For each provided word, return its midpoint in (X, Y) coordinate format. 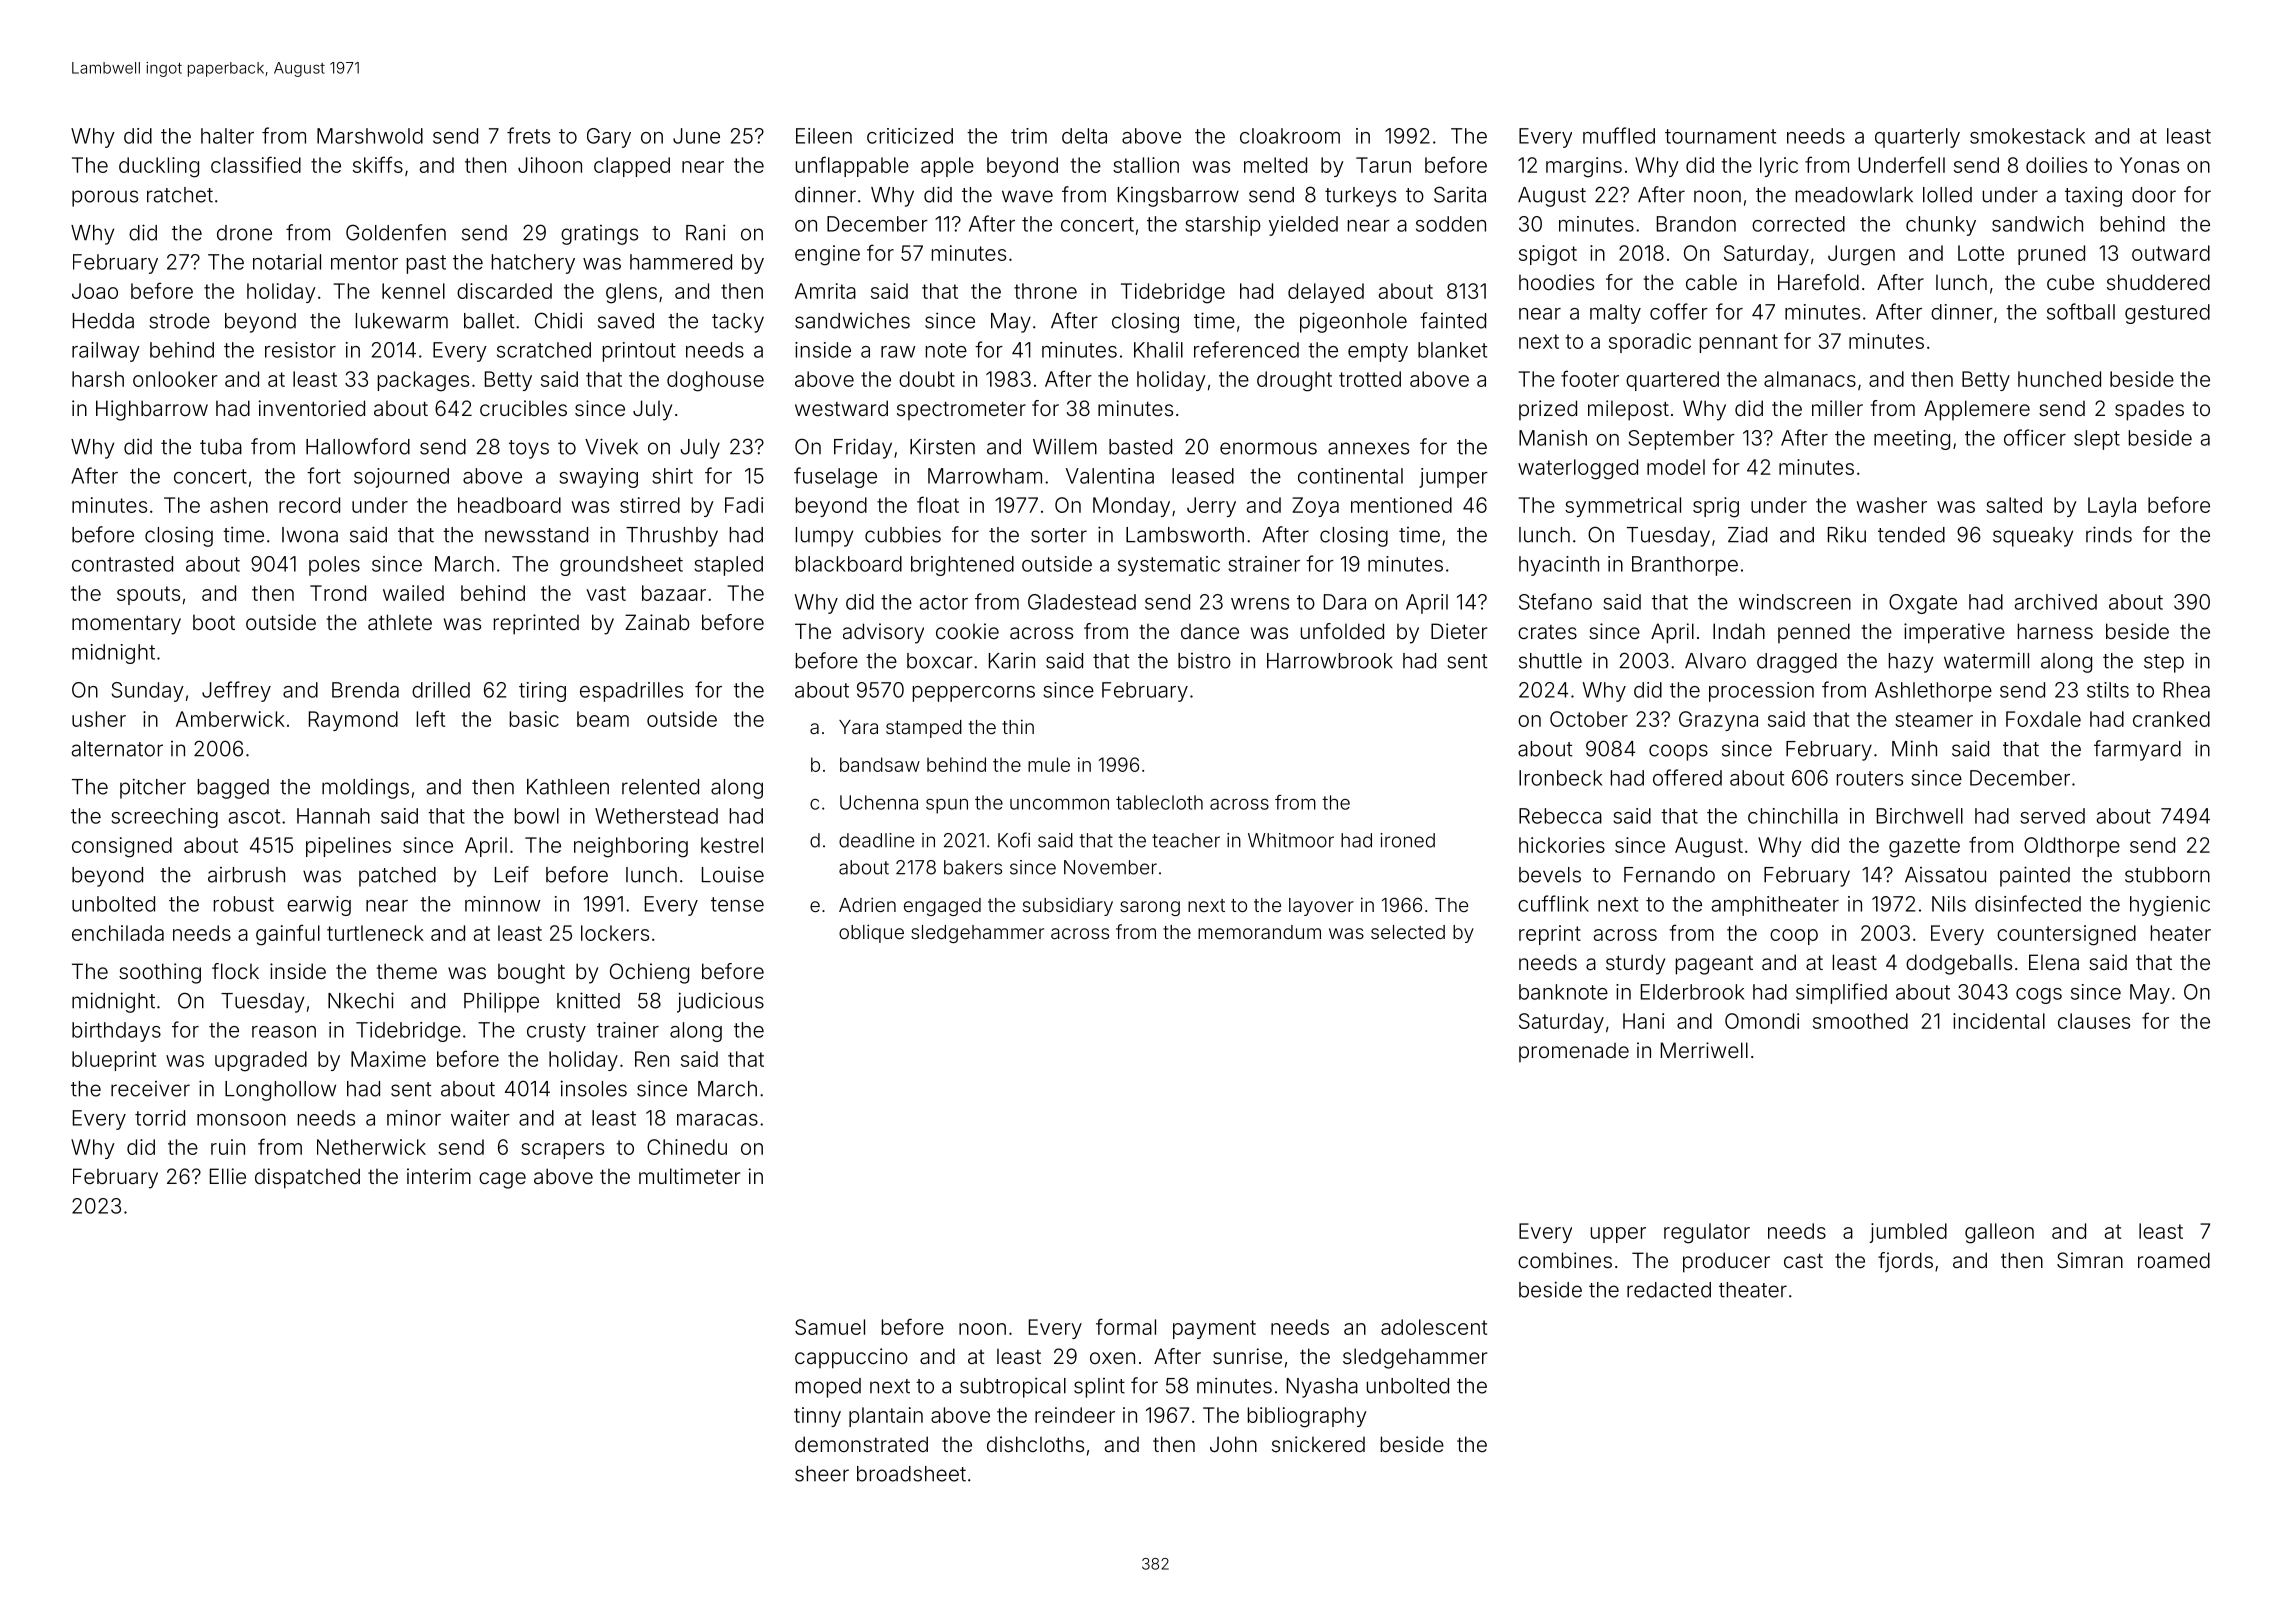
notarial (287, 262)
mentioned (1401, 505)
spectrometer (961, 410)
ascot (254, 816)
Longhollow (280, 1091)
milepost (1628, 410)
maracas (717, 1120)
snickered (1318, 1444)
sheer (822, 1474)
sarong (1150, 908)
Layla (2112, 507)
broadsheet (911, 1474)
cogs (2039, 996)
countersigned (2066, 935)
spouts (148, 595)
